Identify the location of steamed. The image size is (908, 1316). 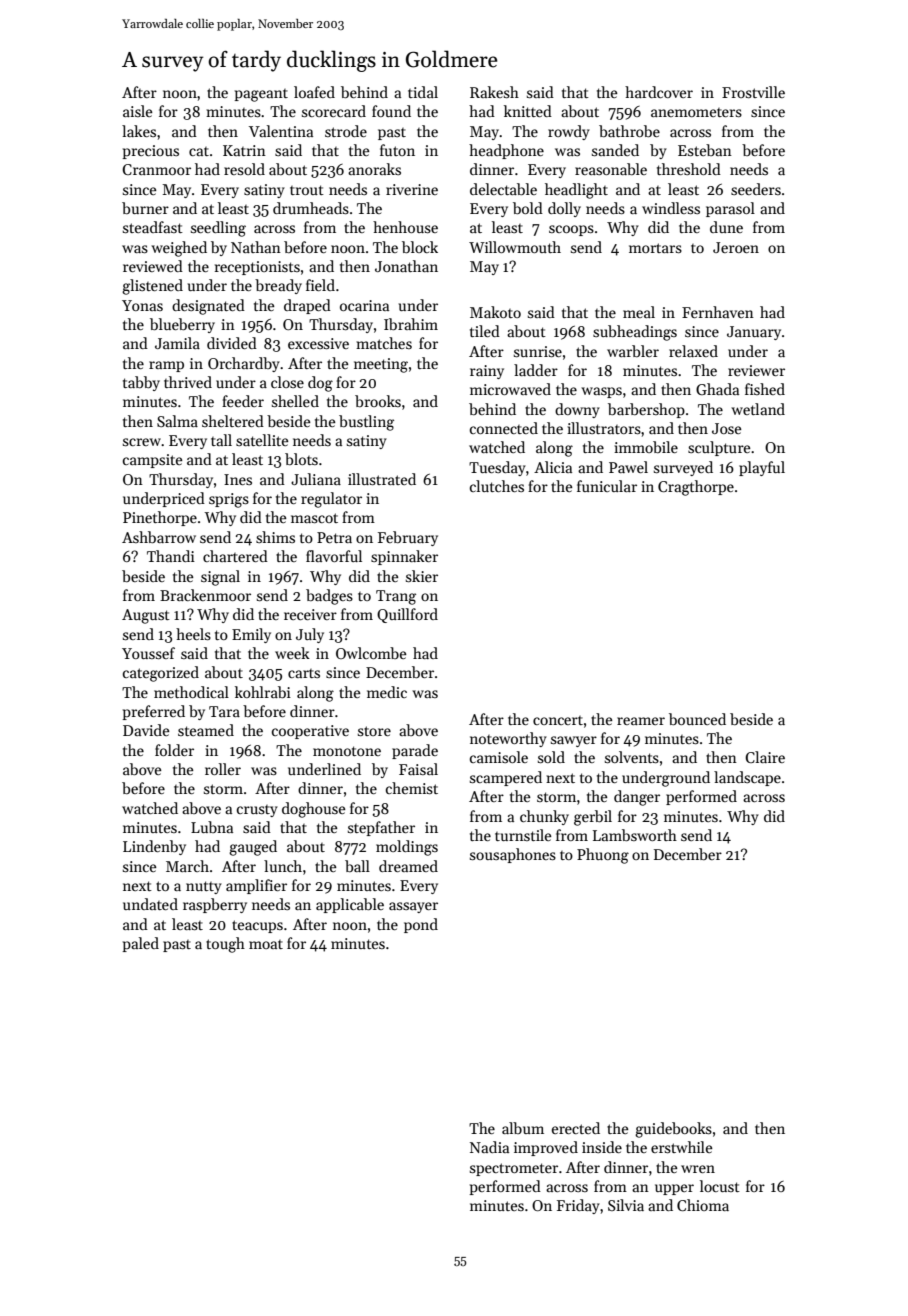
(206, 730).
